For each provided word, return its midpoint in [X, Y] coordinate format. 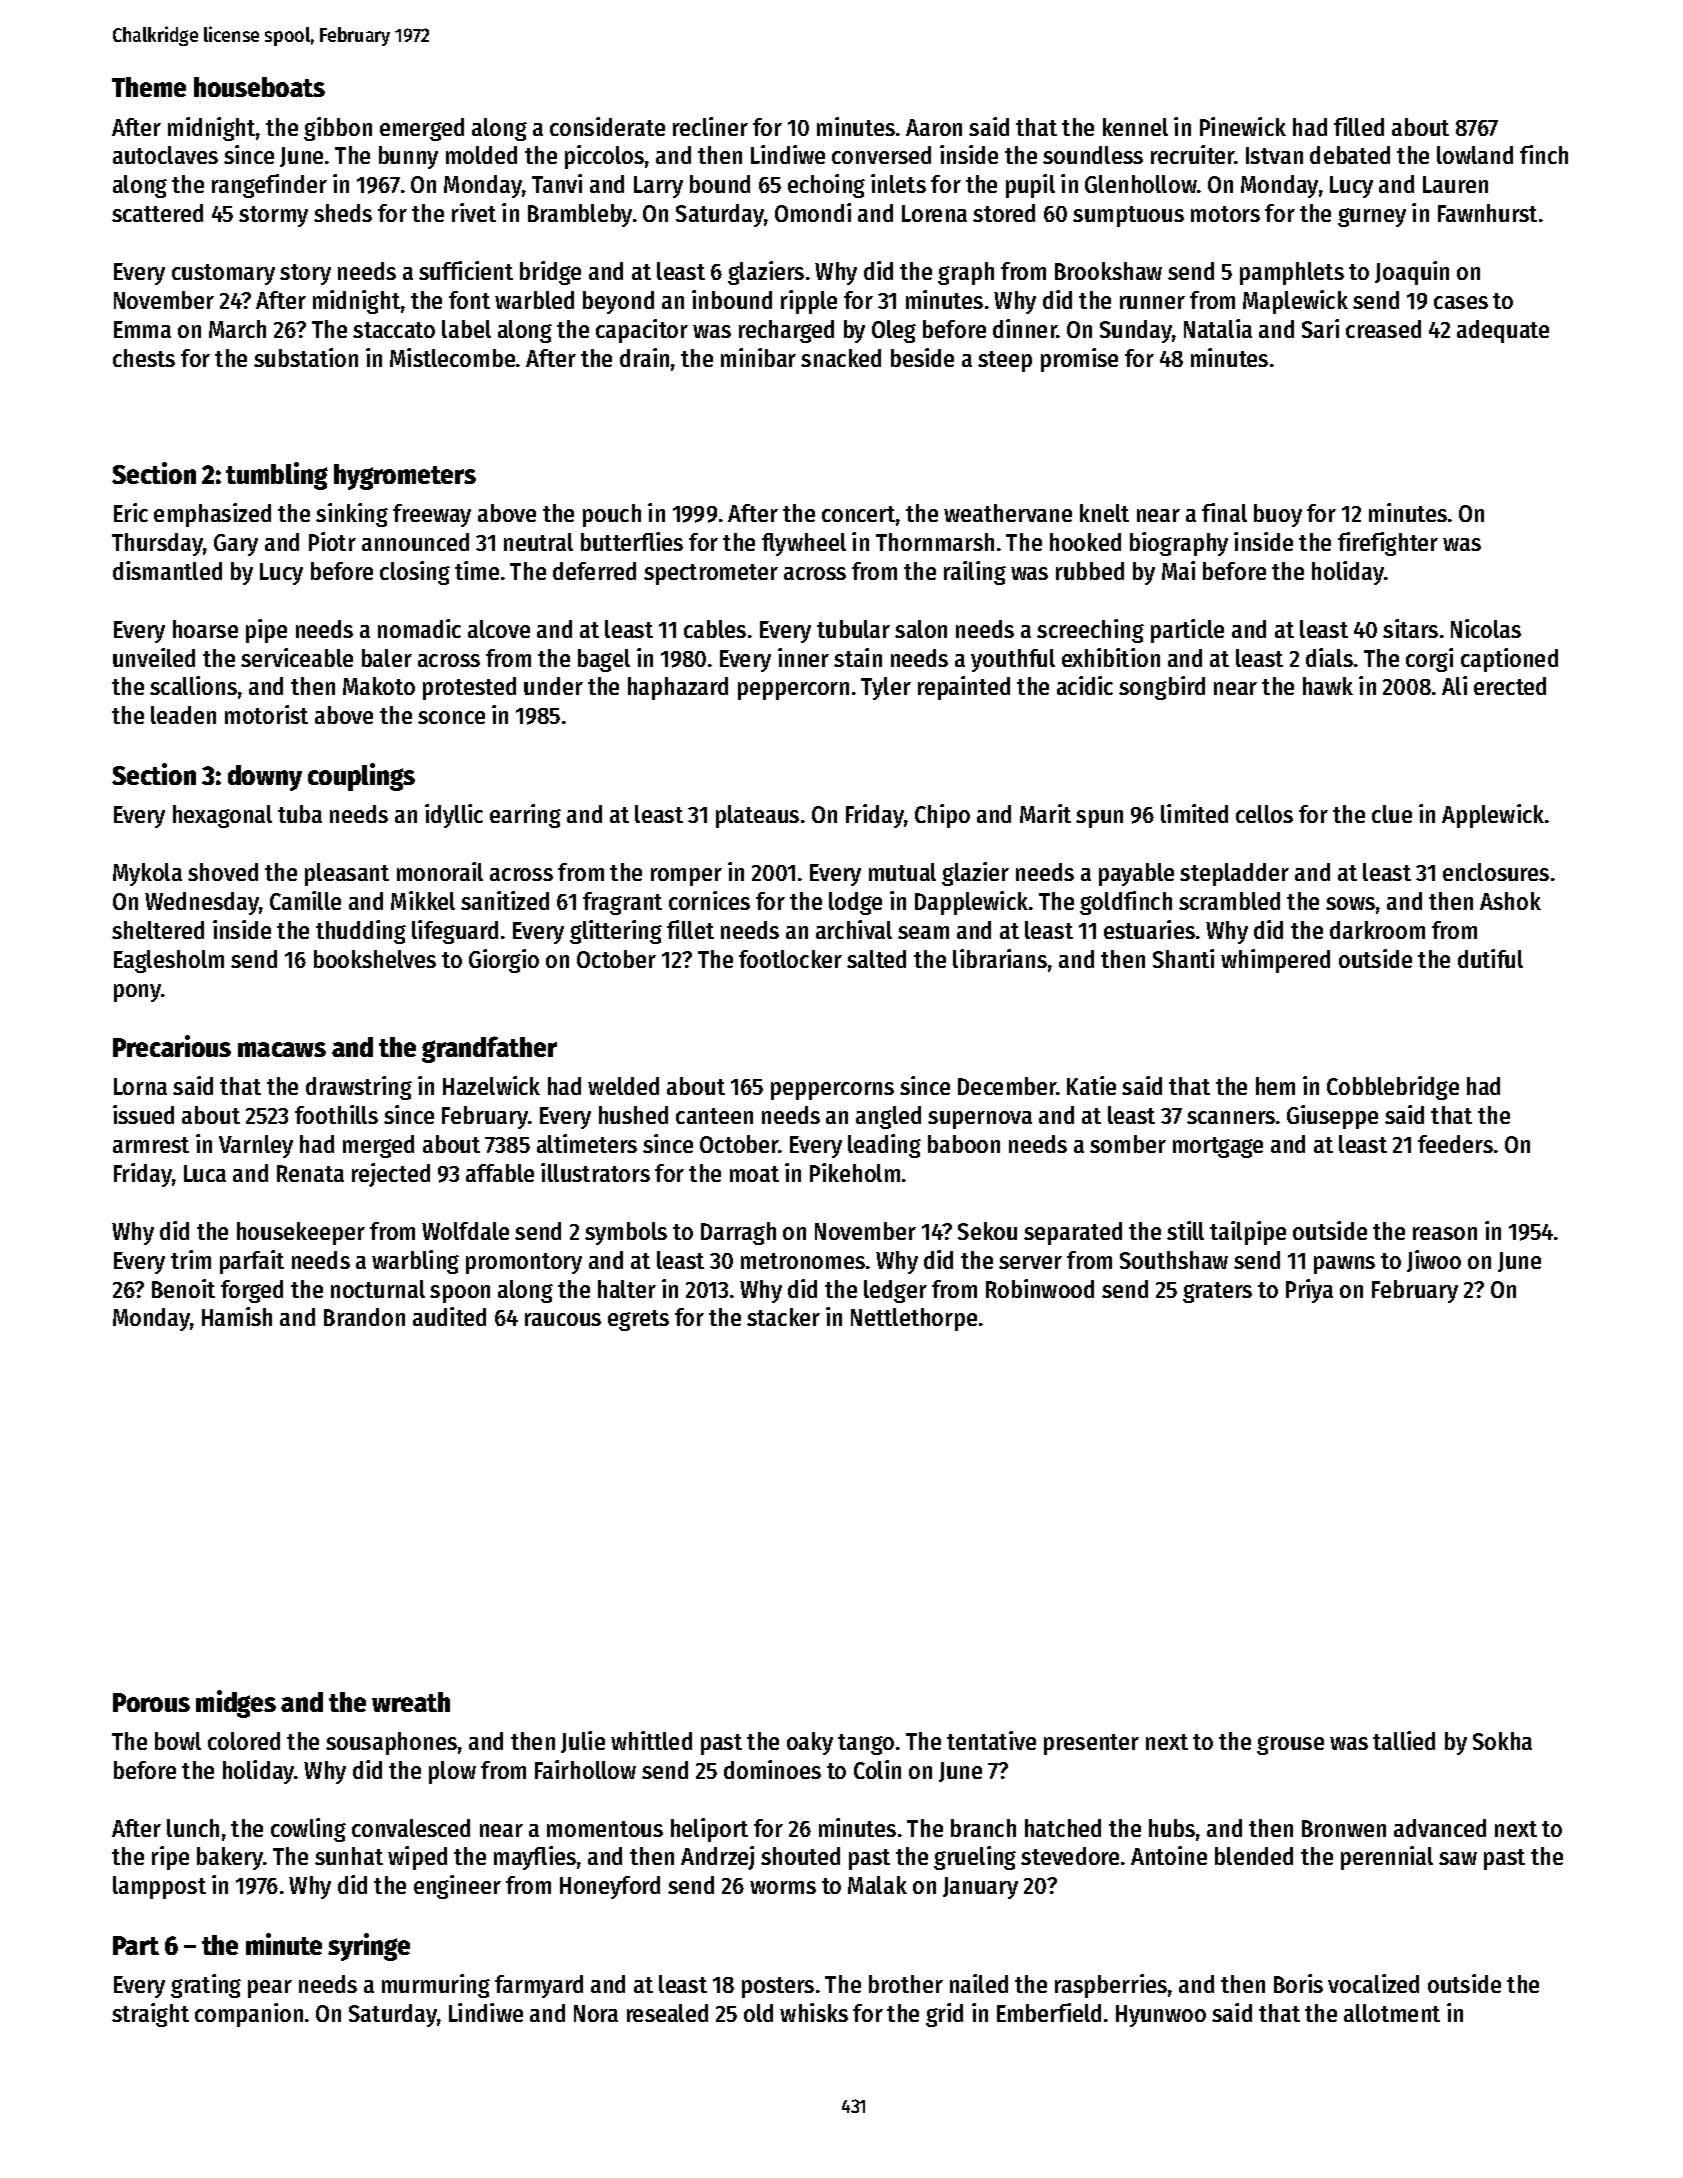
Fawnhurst [1487, 213]
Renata [310, 1173]
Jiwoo [1434, 1261]
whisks [814, 2012]
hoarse [205, 629]
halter [627, 1289]
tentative [991, 1740]
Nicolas [1486, 628]
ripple [809, 302]
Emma [142, 329]
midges [236, 1704]
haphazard [678, 688]
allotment [1392, 2013]
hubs [1172, 1828]
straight [150, 2015]
